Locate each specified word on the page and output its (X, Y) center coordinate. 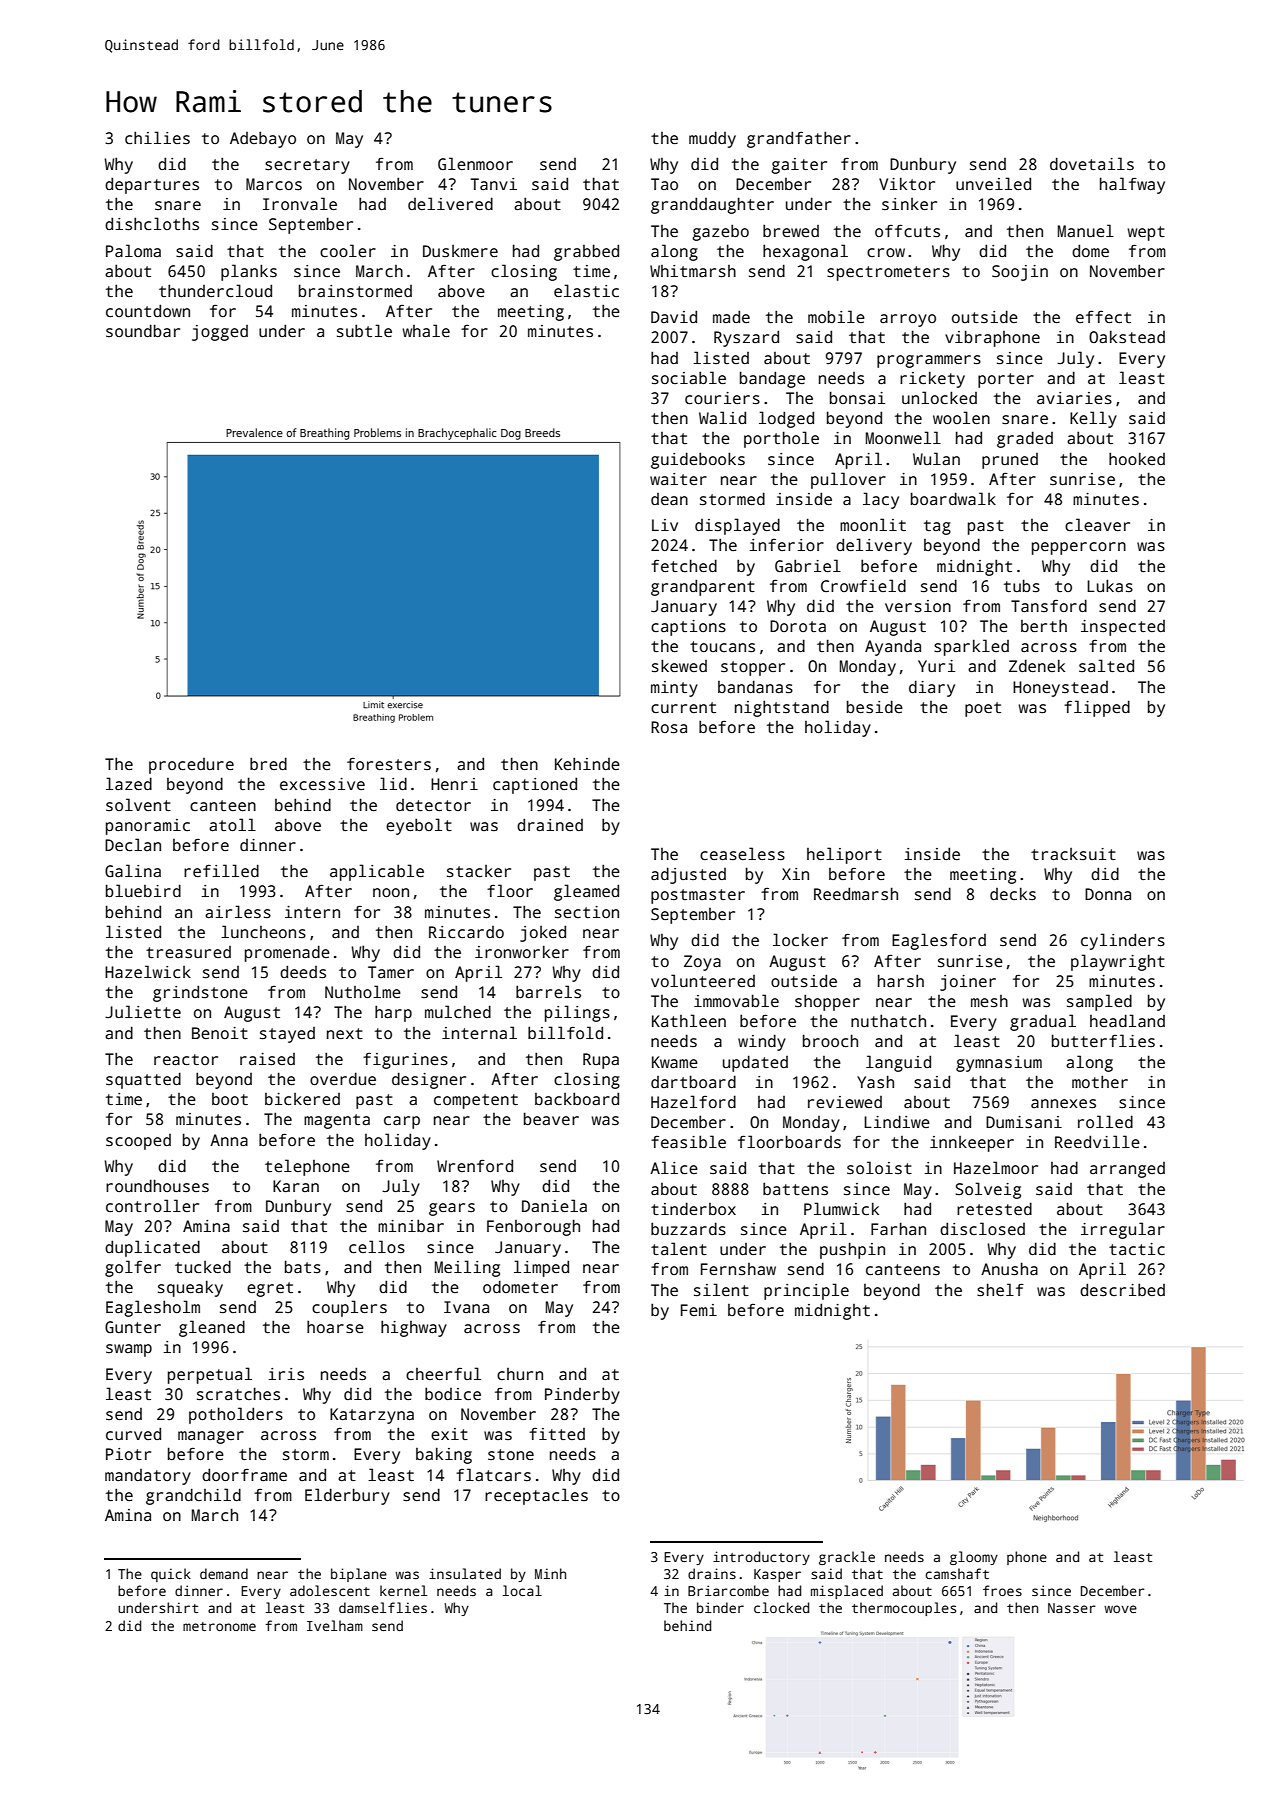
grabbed (586, 252)
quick (171, 1575)
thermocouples (904, 1609)
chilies (157, 138)
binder (720, 1607)
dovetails (1092, 164)
